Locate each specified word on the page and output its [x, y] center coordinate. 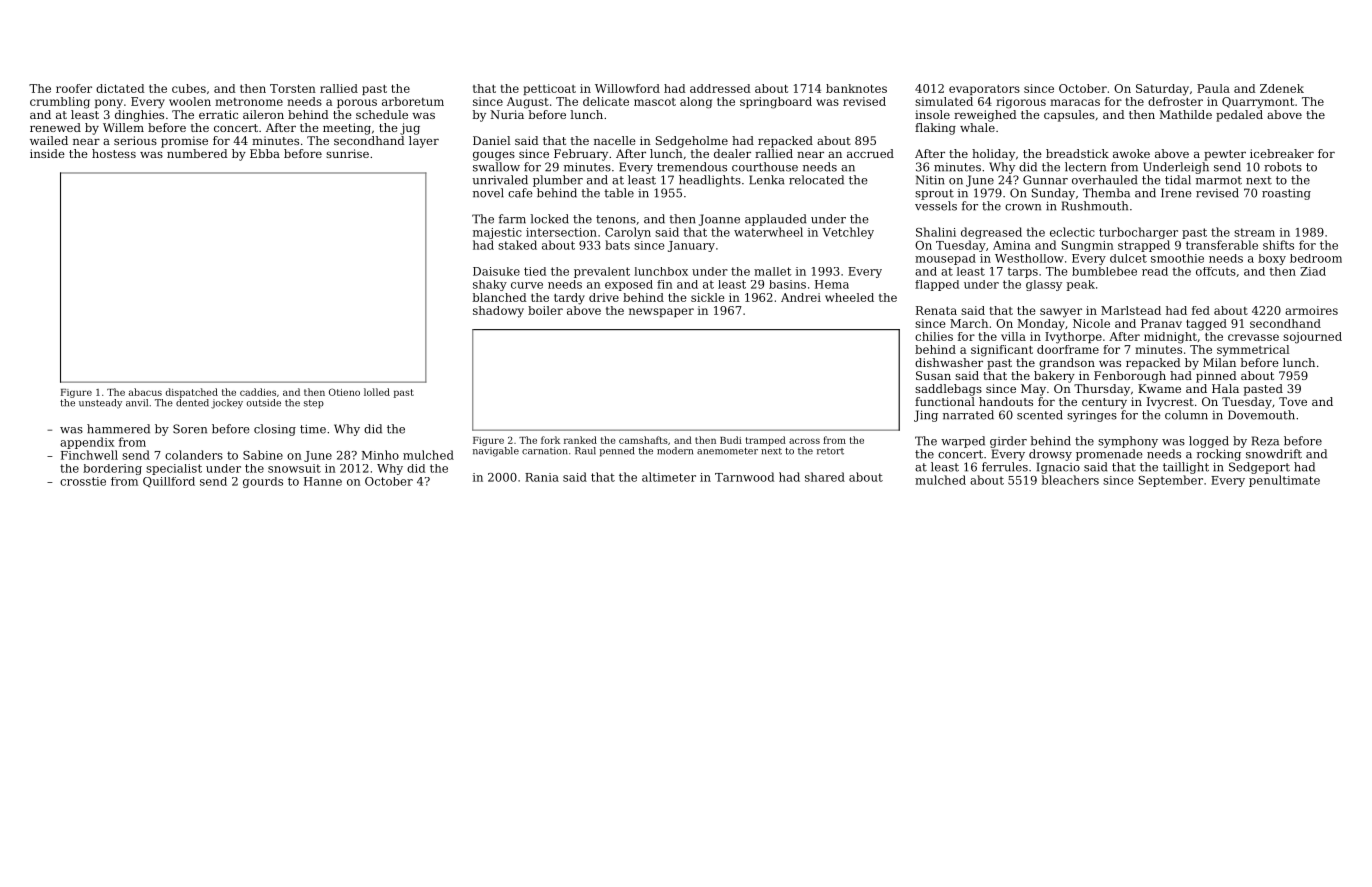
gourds [263, 482]
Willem [123, 127]
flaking [935, 129]
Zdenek [1282, 88]
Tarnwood [744, 477]
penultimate [1284, 481]
